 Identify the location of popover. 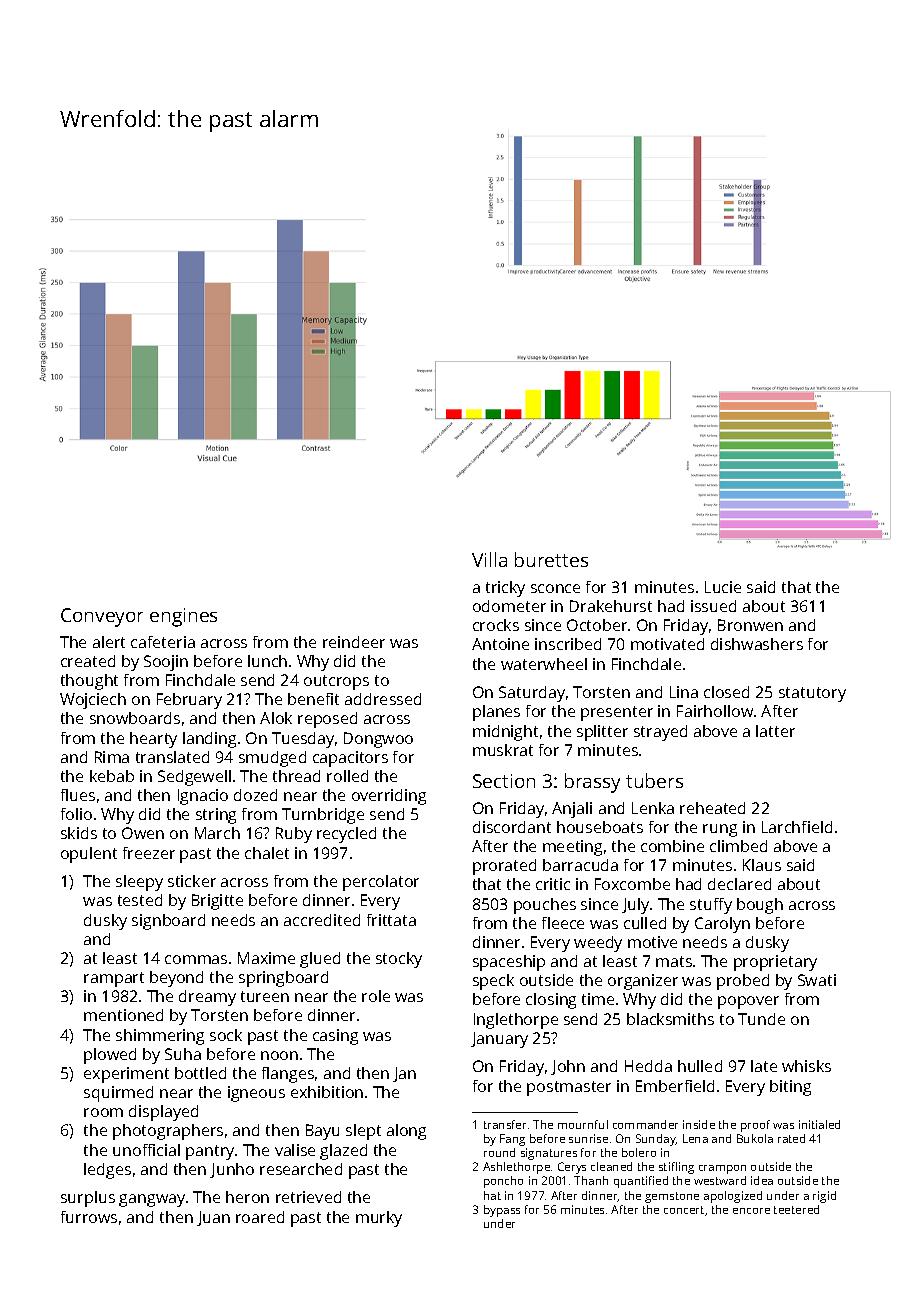
(748, 1002).
